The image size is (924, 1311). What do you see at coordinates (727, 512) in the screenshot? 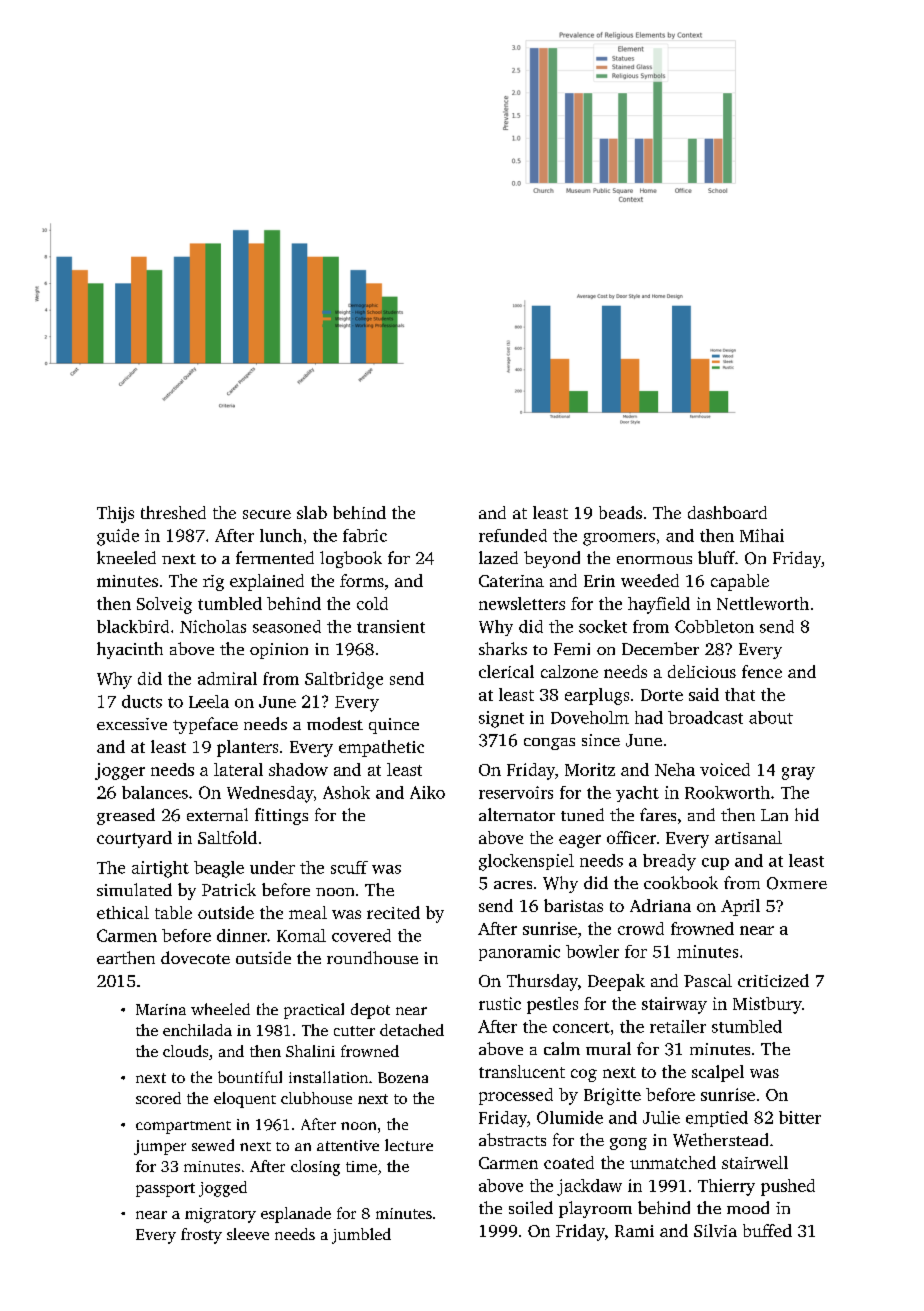
I see `dashboard` at bounding box center [727, 512].
